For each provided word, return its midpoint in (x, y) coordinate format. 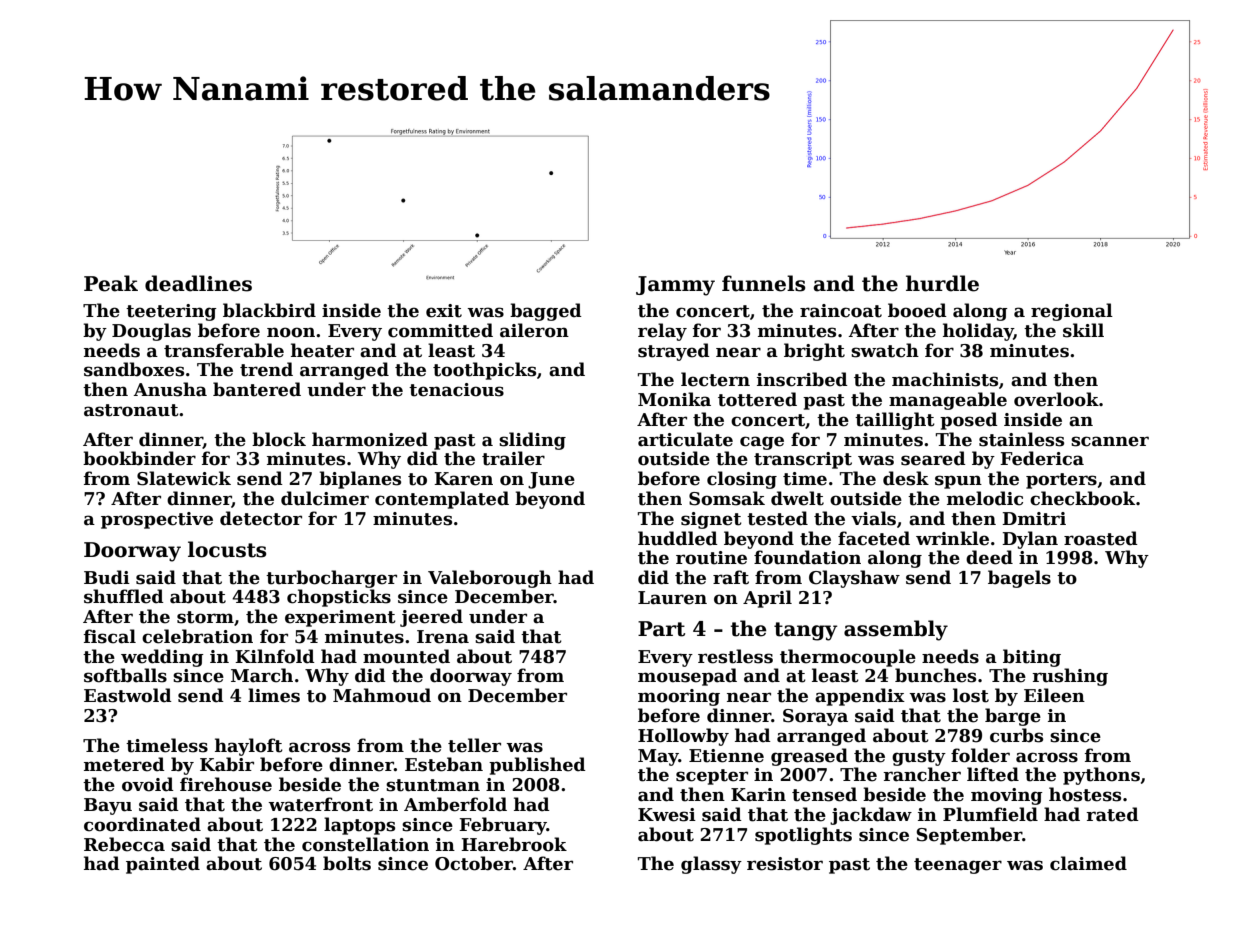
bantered (257, 389)
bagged (546, 312)
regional (1072, 312)
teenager (958, 866)
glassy (711, 865)
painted (163, 865)
